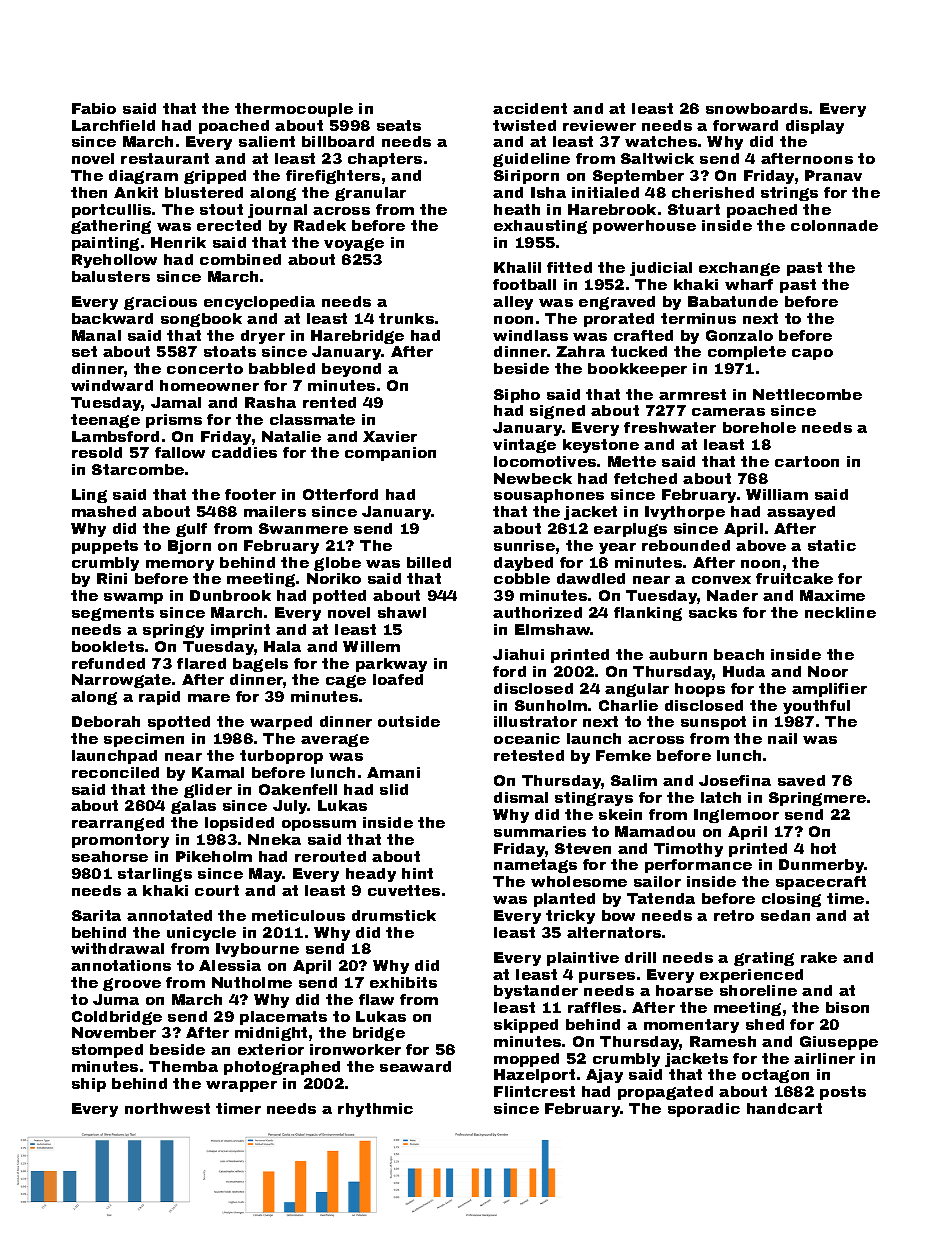  What do you see at coordinates (230, 595) in the document?
I see `Dunbrook` at bounding box center [230, 595].
